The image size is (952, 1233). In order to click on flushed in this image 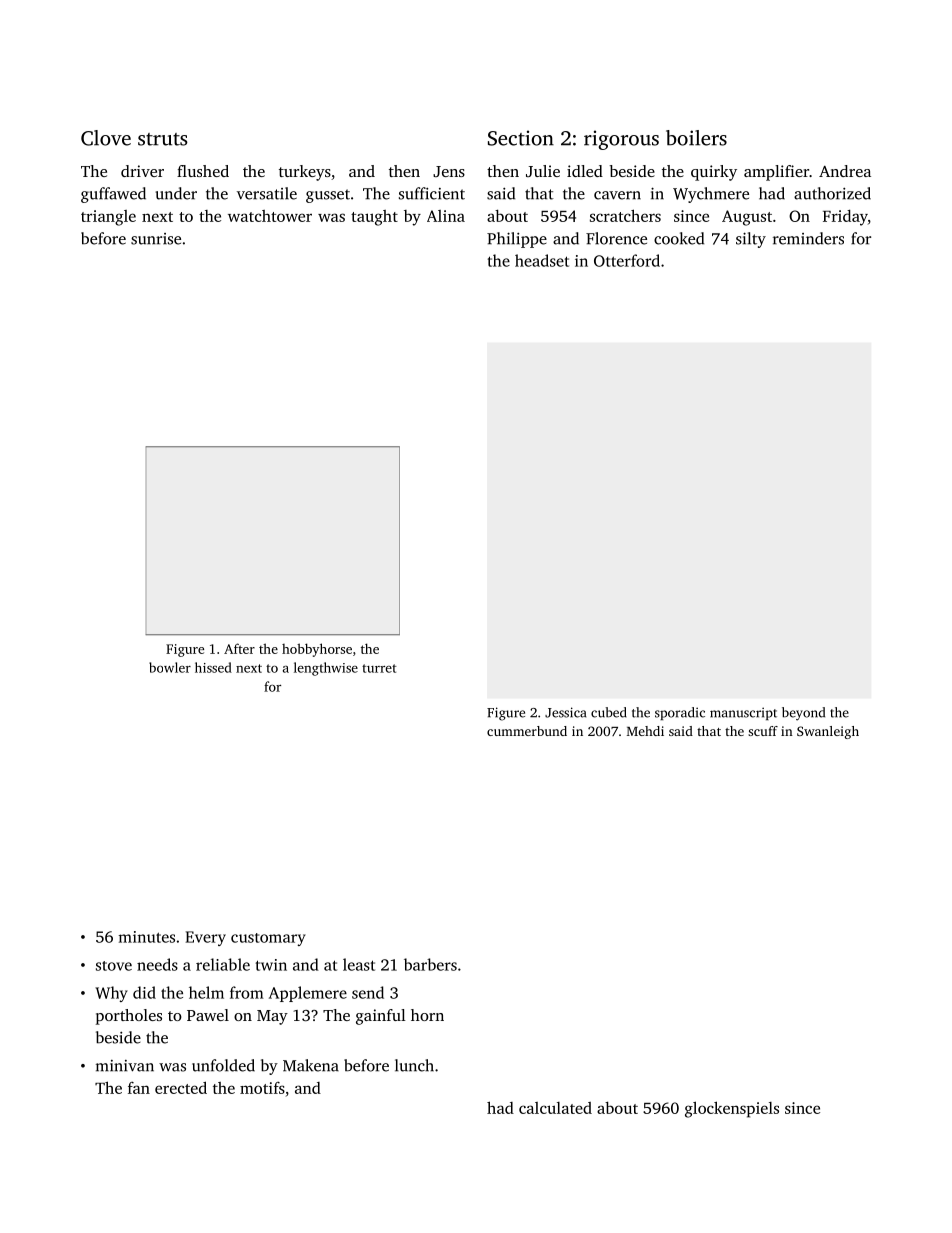, I will do `click(203, 171)`.
